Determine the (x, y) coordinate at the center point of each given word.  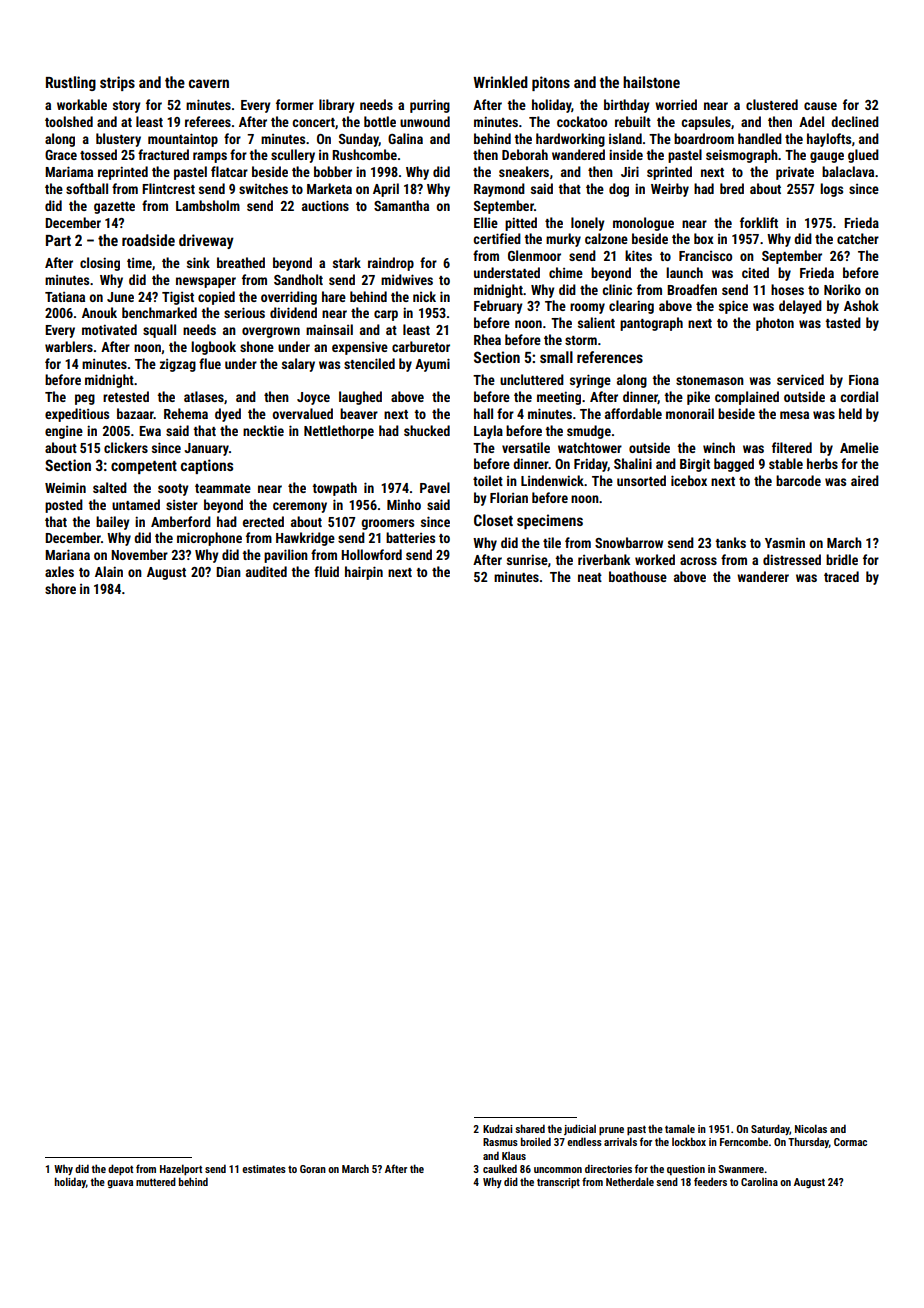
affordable (633, 413)
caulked (500, 1168)
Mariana (67, 554)
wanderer (763, 576)
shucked (427, 430)
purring (430, 106)
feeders (710, 1181)
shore (60, 588)
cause (820, 106)
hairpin (364, 573)
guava (120, 1184)
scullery (293, 156)
